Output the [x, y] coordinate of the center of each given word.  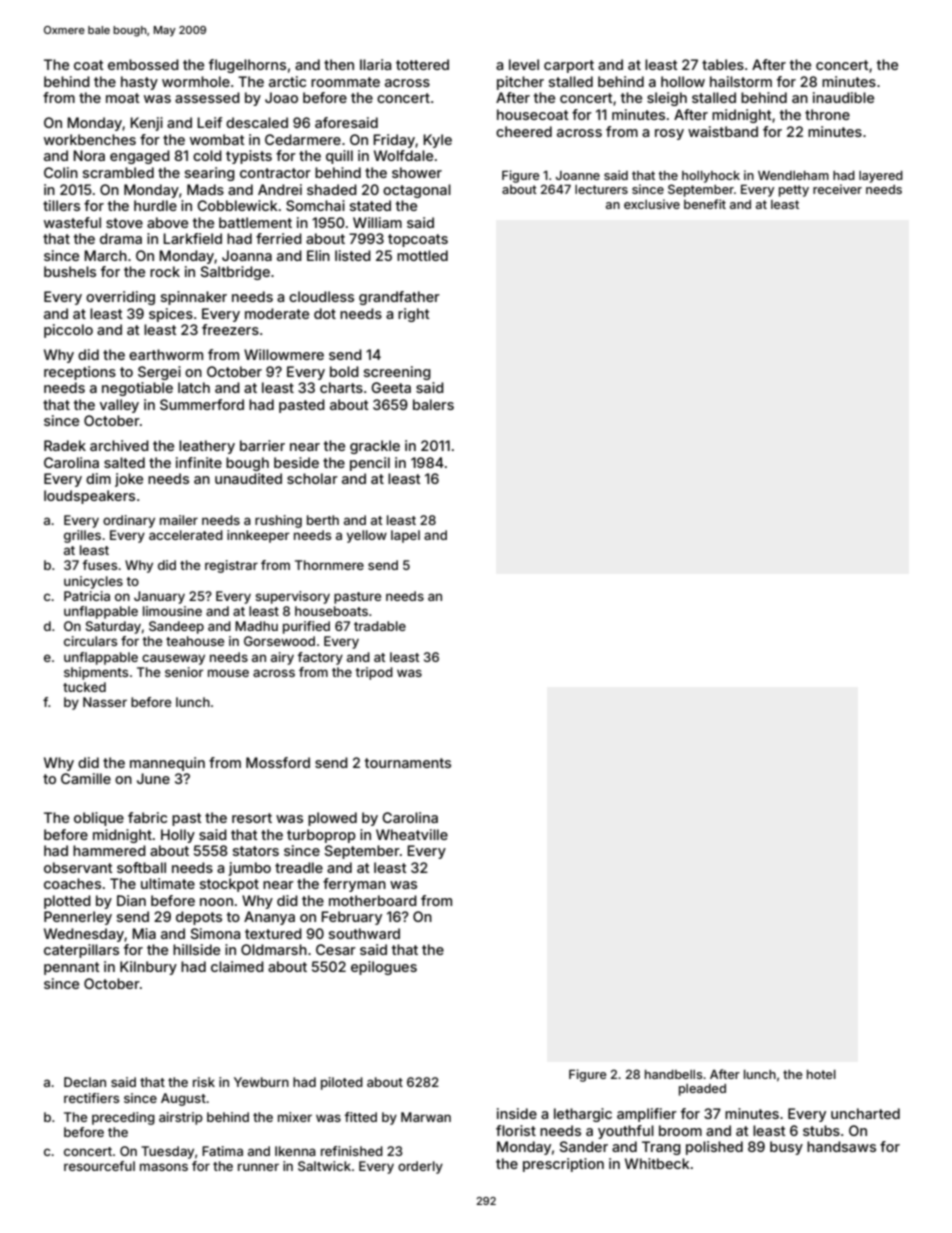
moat [123, 98]
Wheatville [412, 834]
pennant [72, 968]
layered [881, 177]
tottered [422, 64]
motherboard [373, 900]
